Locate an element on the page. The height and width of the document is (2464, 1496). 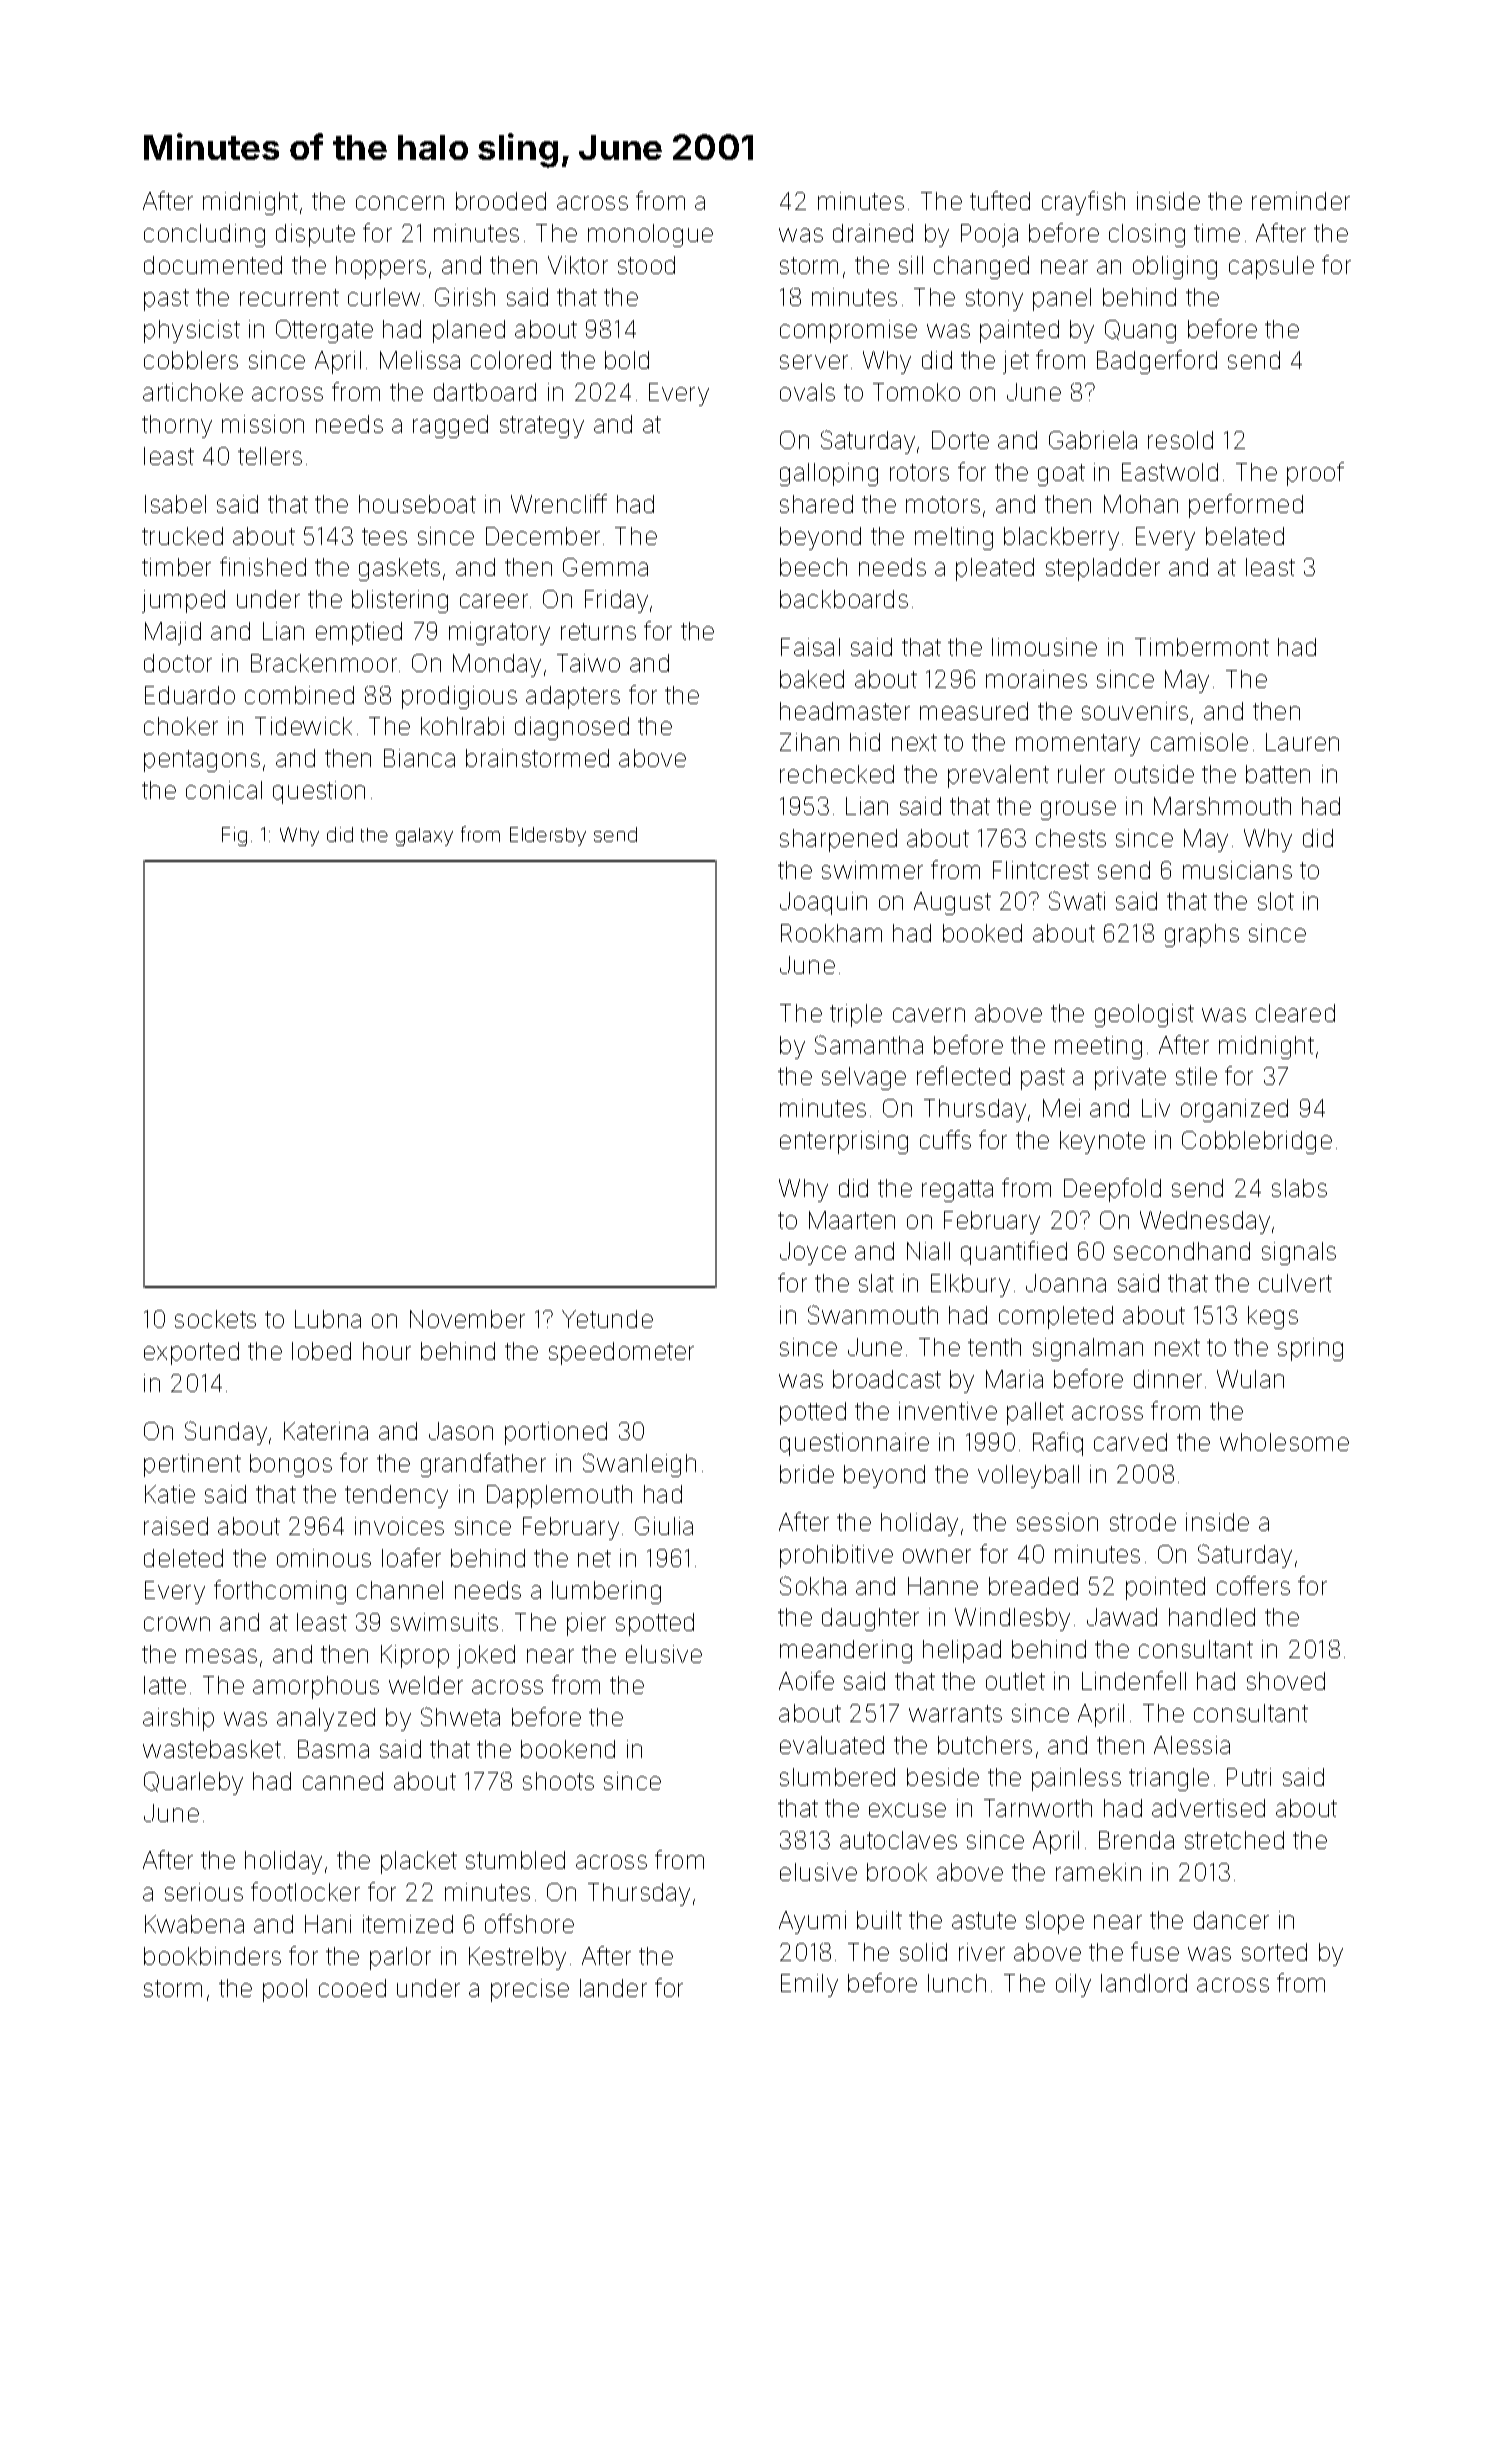
speedometer is located at coordinates (621, 1353).
